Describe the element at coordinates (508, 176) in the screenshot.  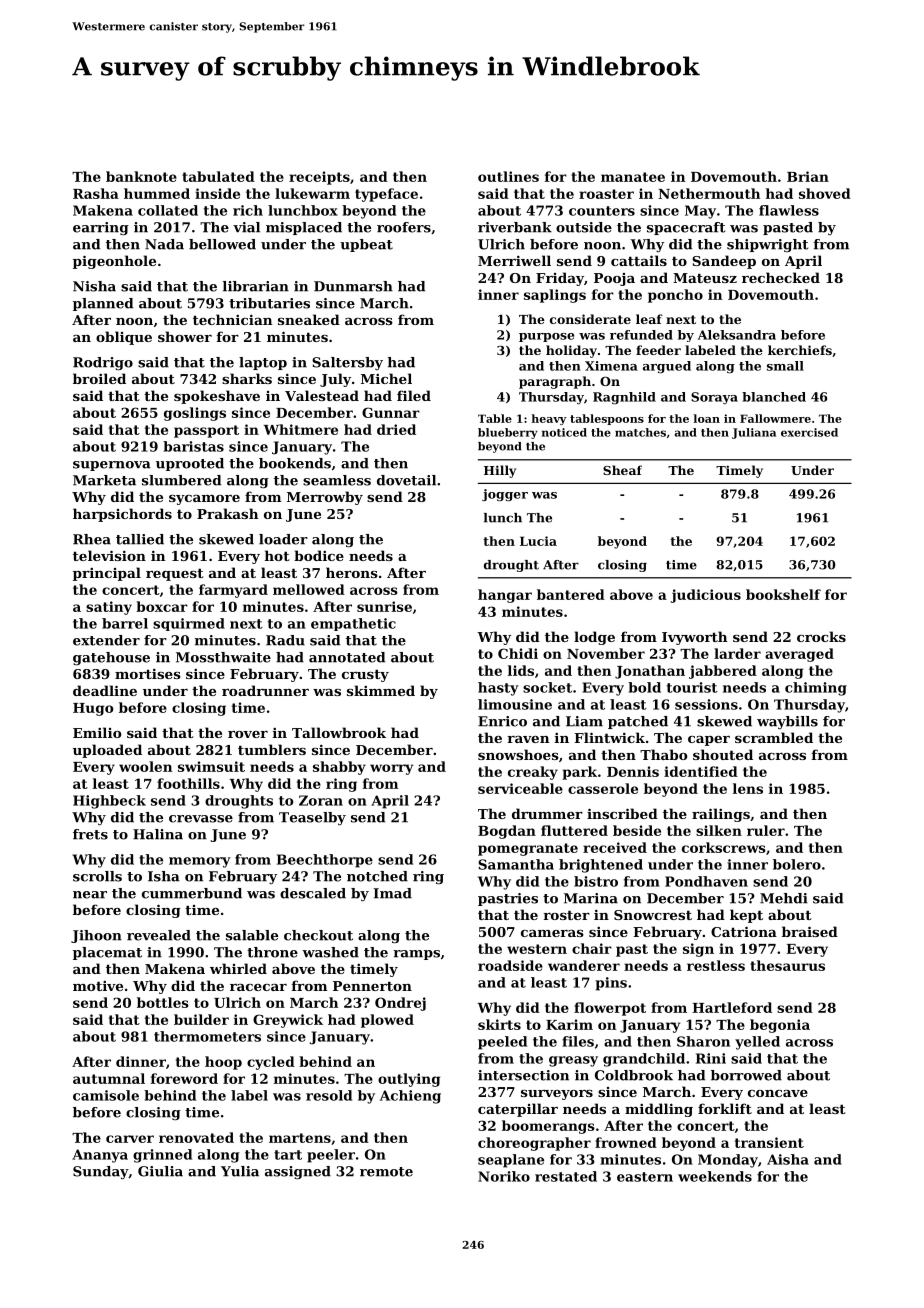
I see `outlines` at that location.
